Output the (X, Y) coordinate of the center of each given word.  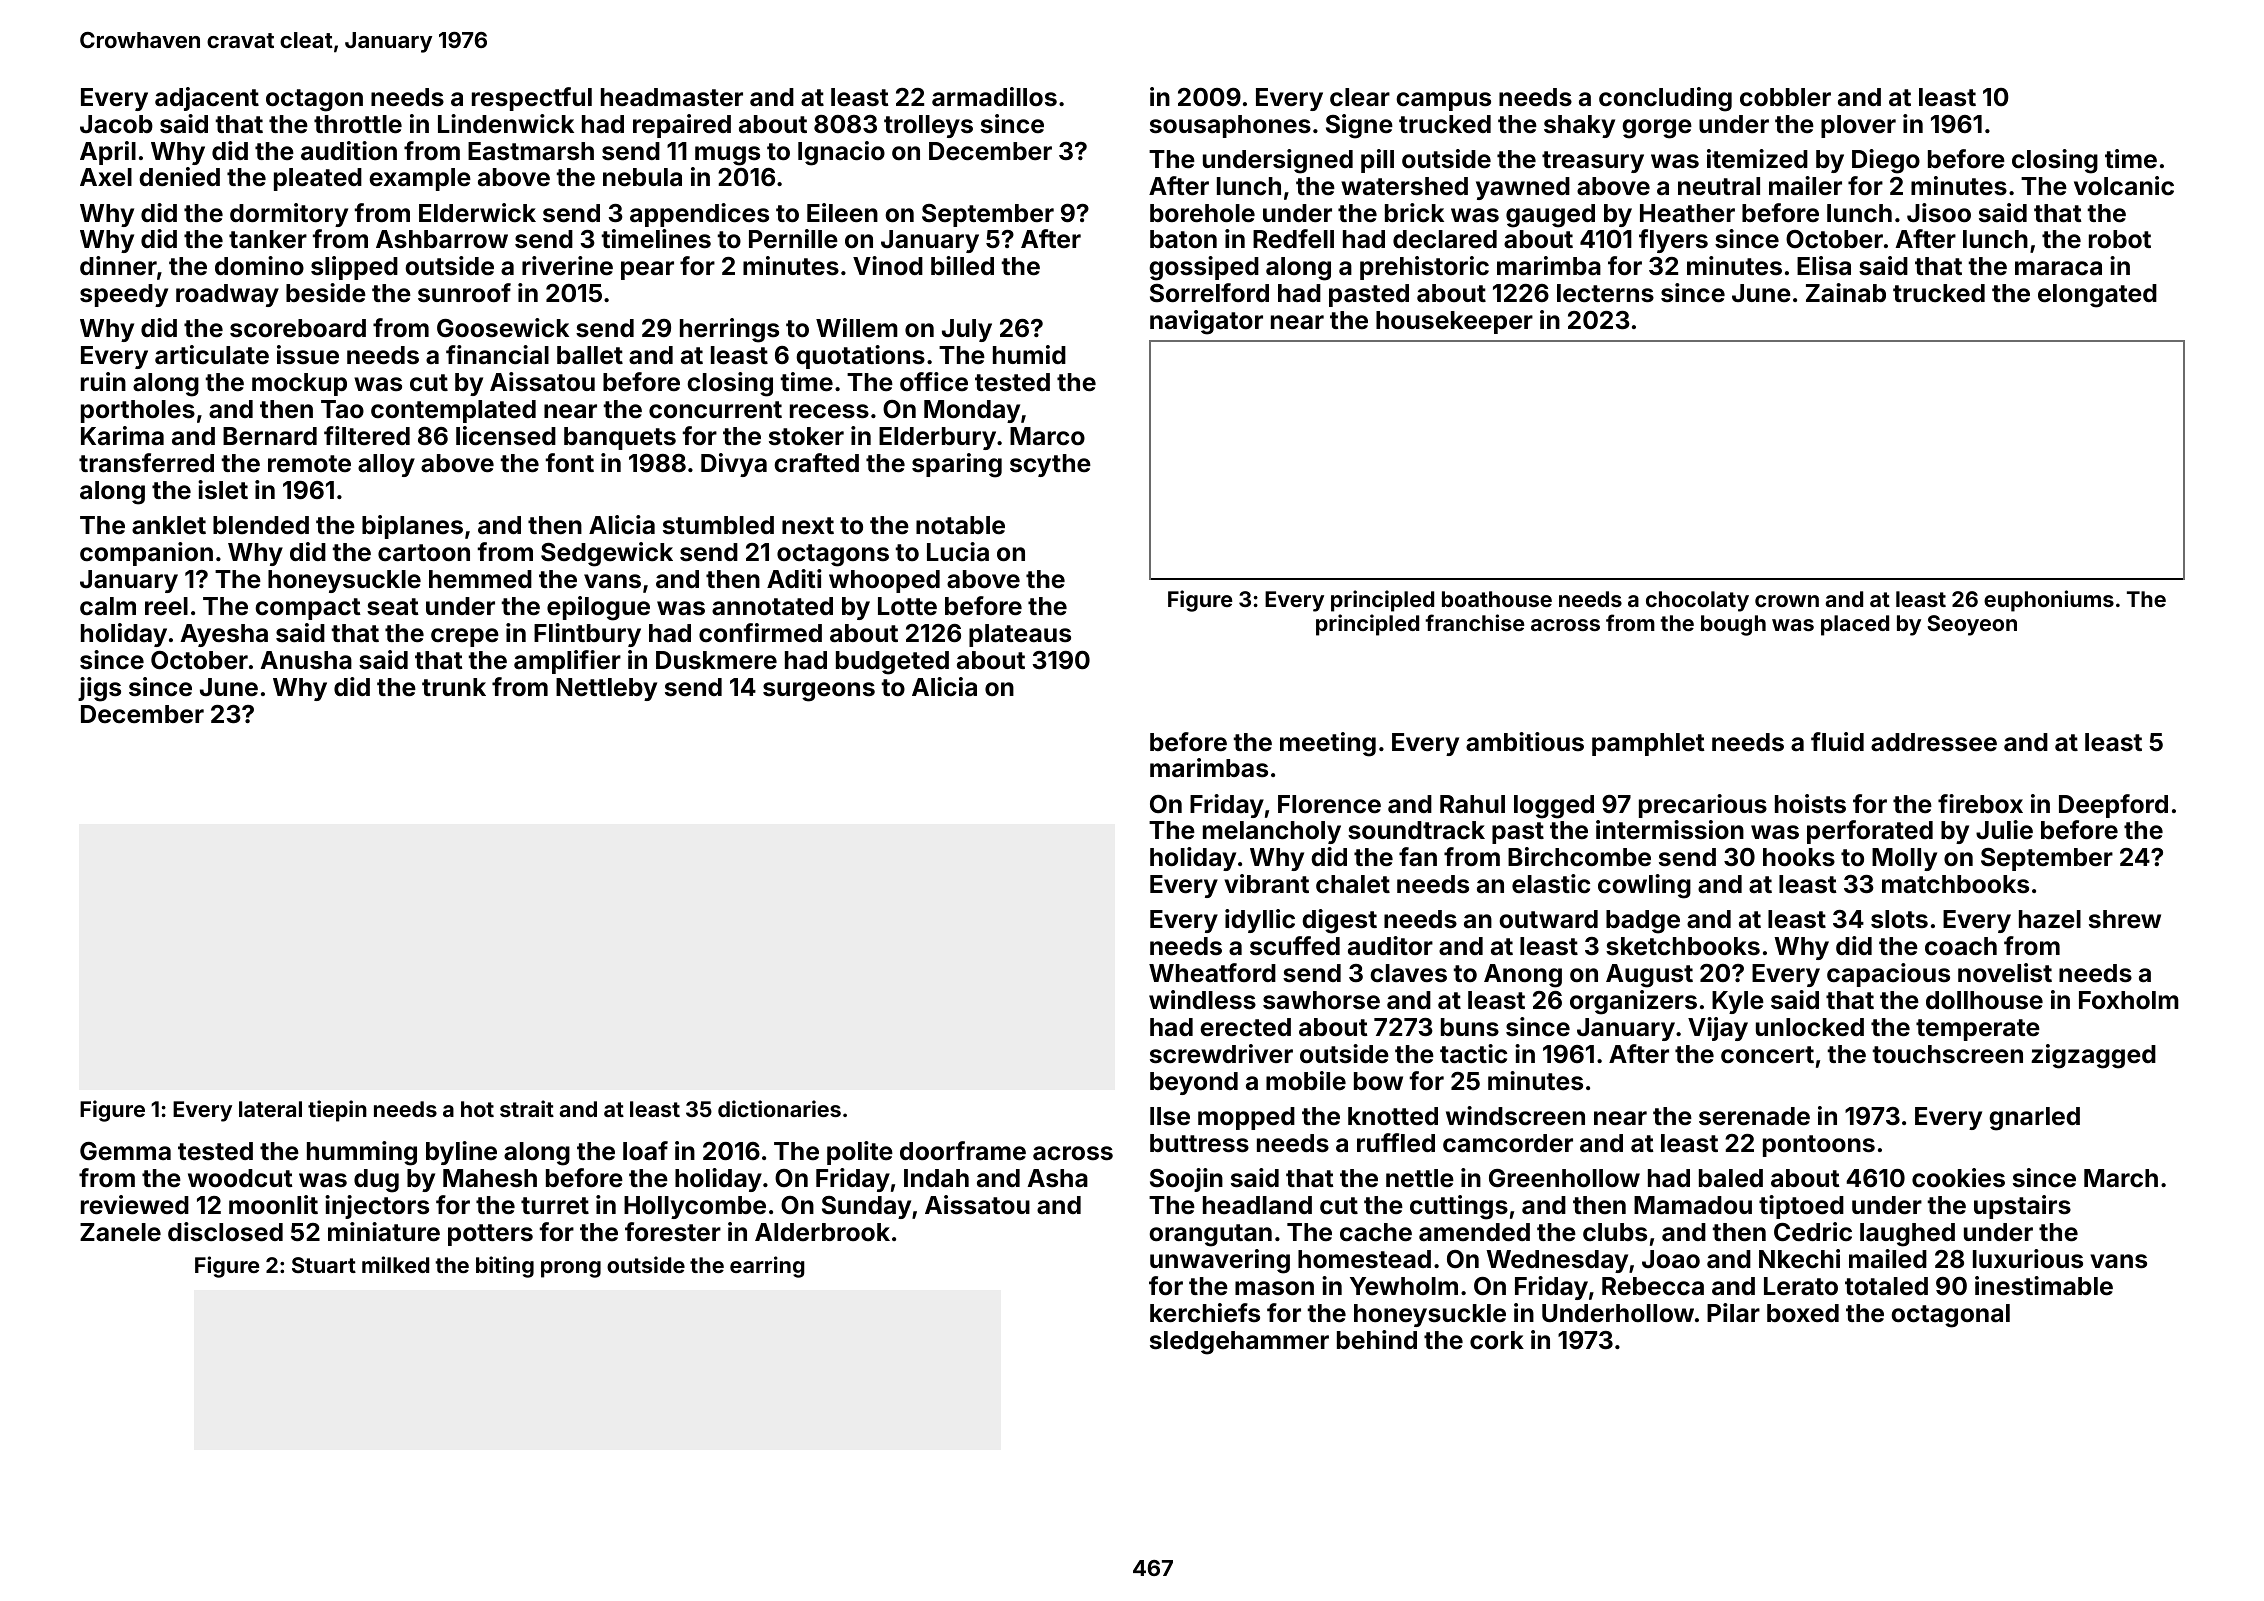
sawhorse (1321, 1000)
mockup (299, 384)
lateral (270, 1109)
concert (1767, 1055)
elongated (2097, 296)
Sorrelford (1209, 293)
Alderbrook (822, 1232)
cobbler (1785, 97)
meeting (1328, 744)
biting (505, 1267)
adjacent (207, 99)
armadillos (994, 97)
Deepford (2113, 806)
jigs (99, 689)
